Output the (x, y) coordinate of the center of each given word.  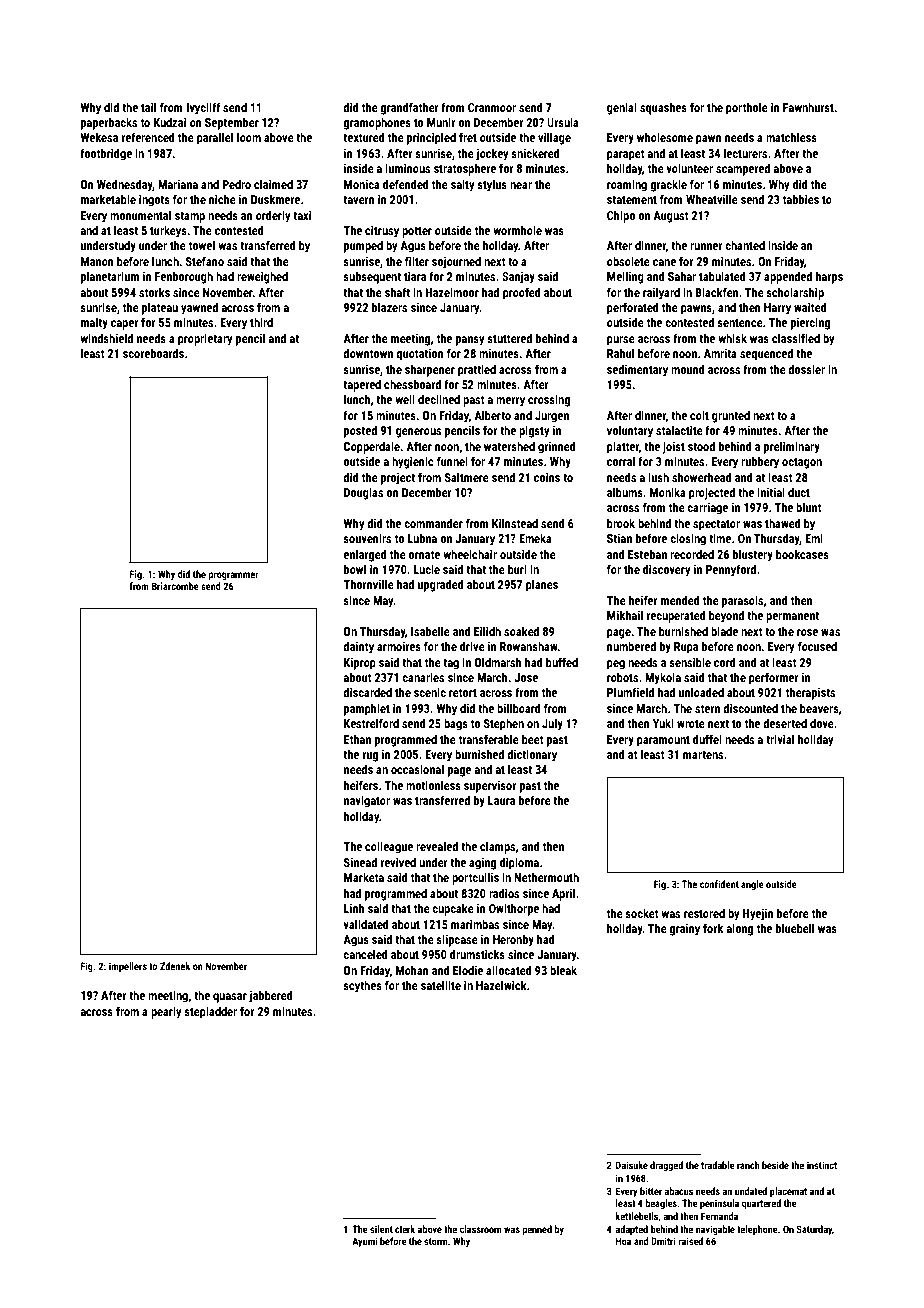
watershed (509, 446)
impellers (128, 967)
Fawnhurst (808, 107)
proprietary (205, 340)
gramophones (377, 123)
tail (148, 107)
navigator (367, 802)
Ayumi (364, 1242)
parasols (742, 601)
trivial (780, 739)
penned (537, 1230)
